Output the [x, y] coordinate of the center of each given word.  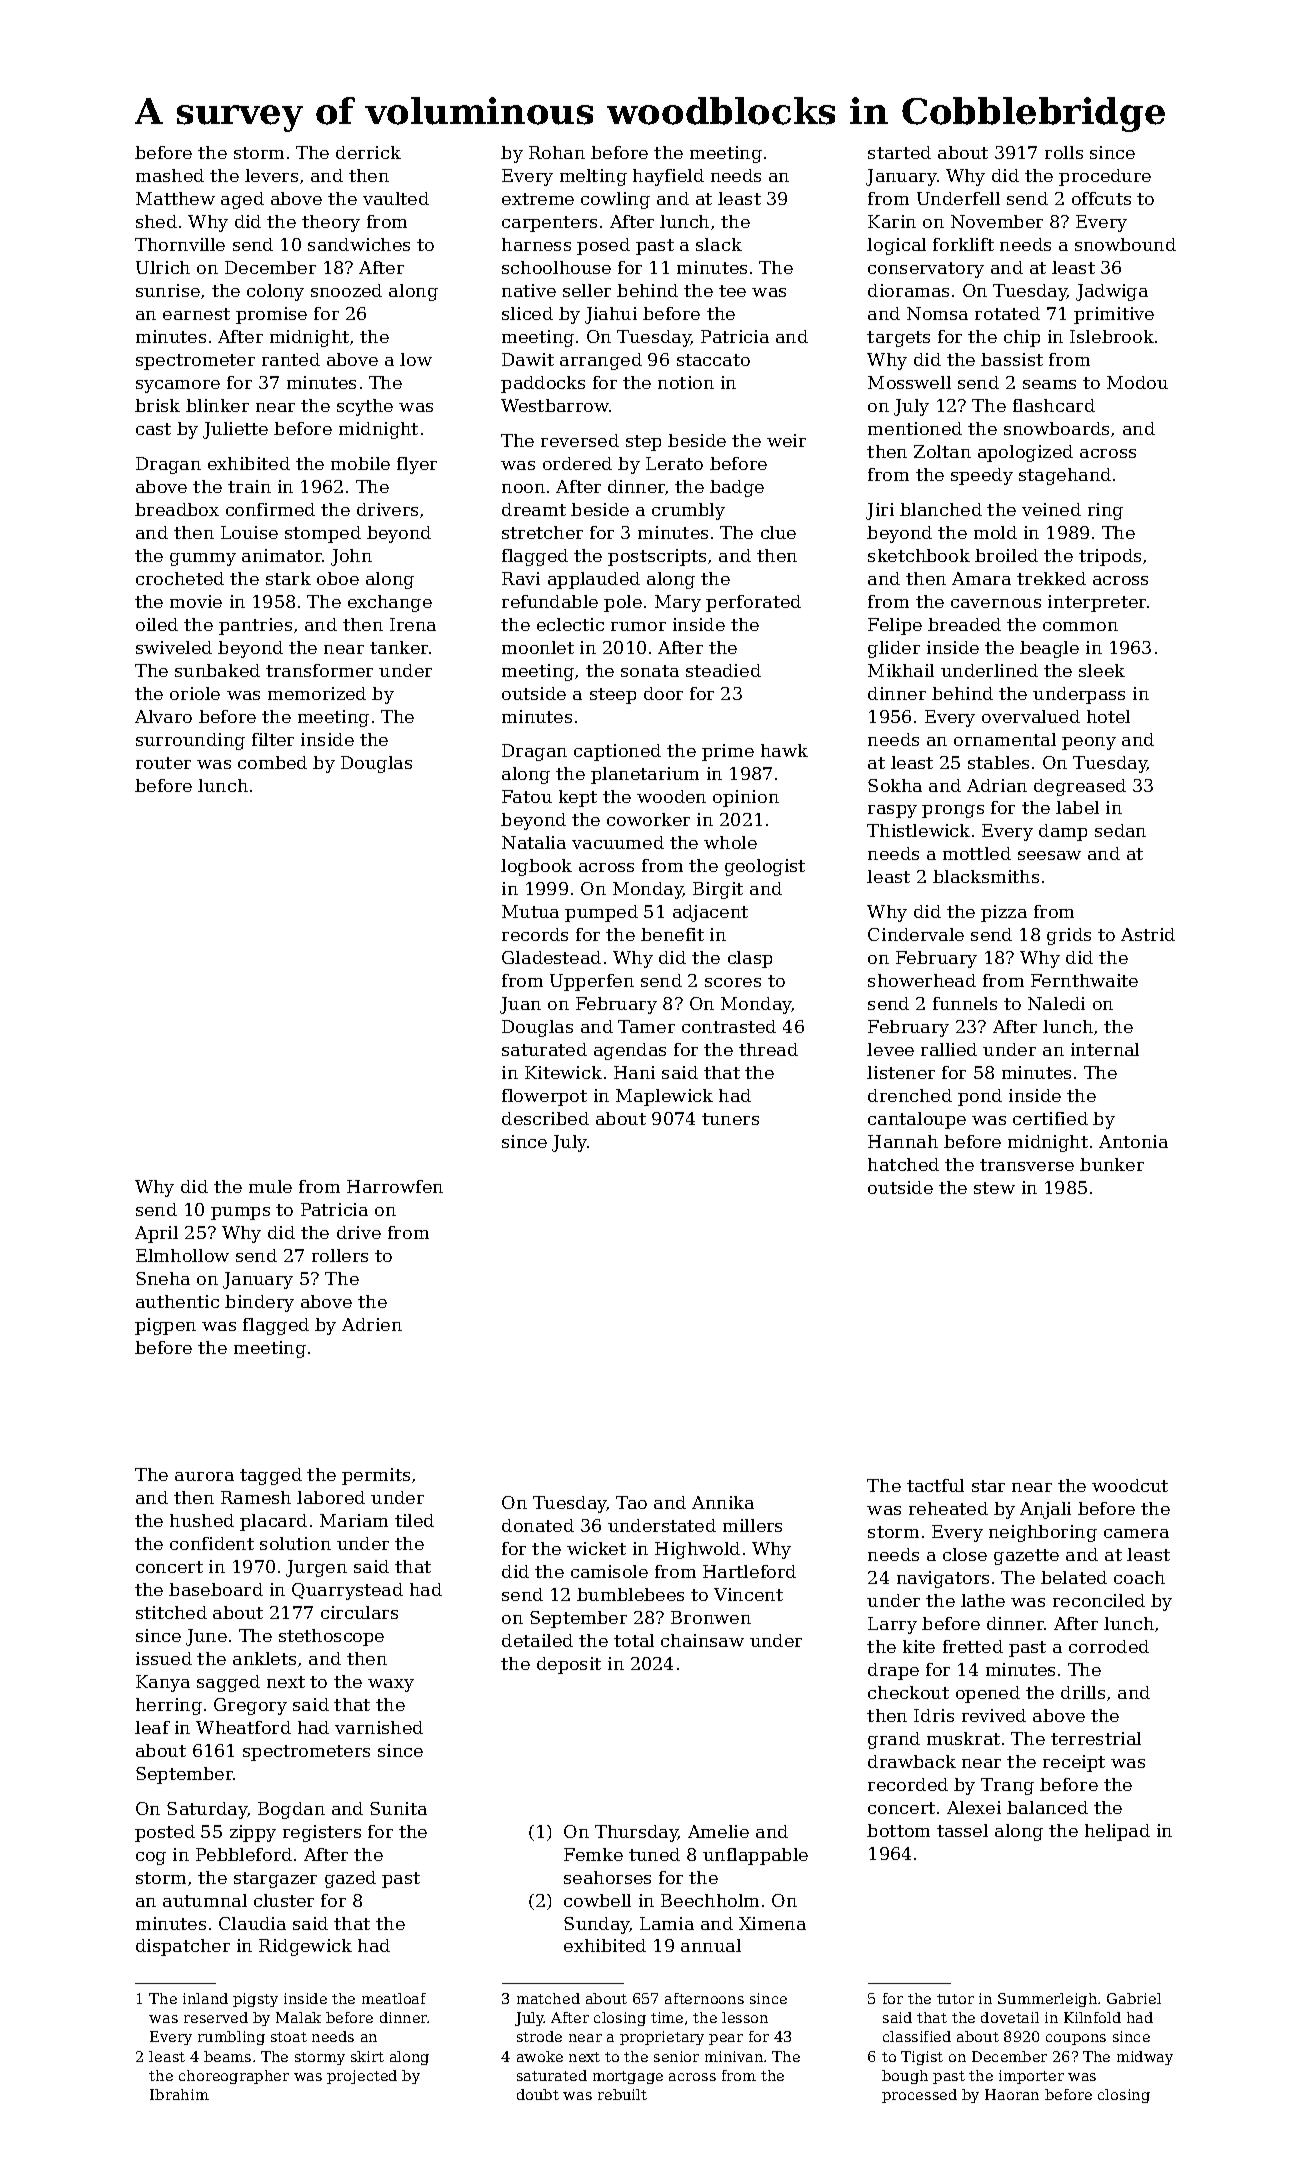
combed [272, 762]
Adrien [372, 1324]
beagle [1049, 649]
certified [1050, 1118]
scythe [365, 407]
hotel [1108, 716]
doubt [538, 2094]
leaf [152, 1727]
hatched [903, 1164]
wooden [671, 796]
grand [894, 1740]
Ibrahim [179, 2094]
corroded [1109, 1646]
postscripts [657, 557]
